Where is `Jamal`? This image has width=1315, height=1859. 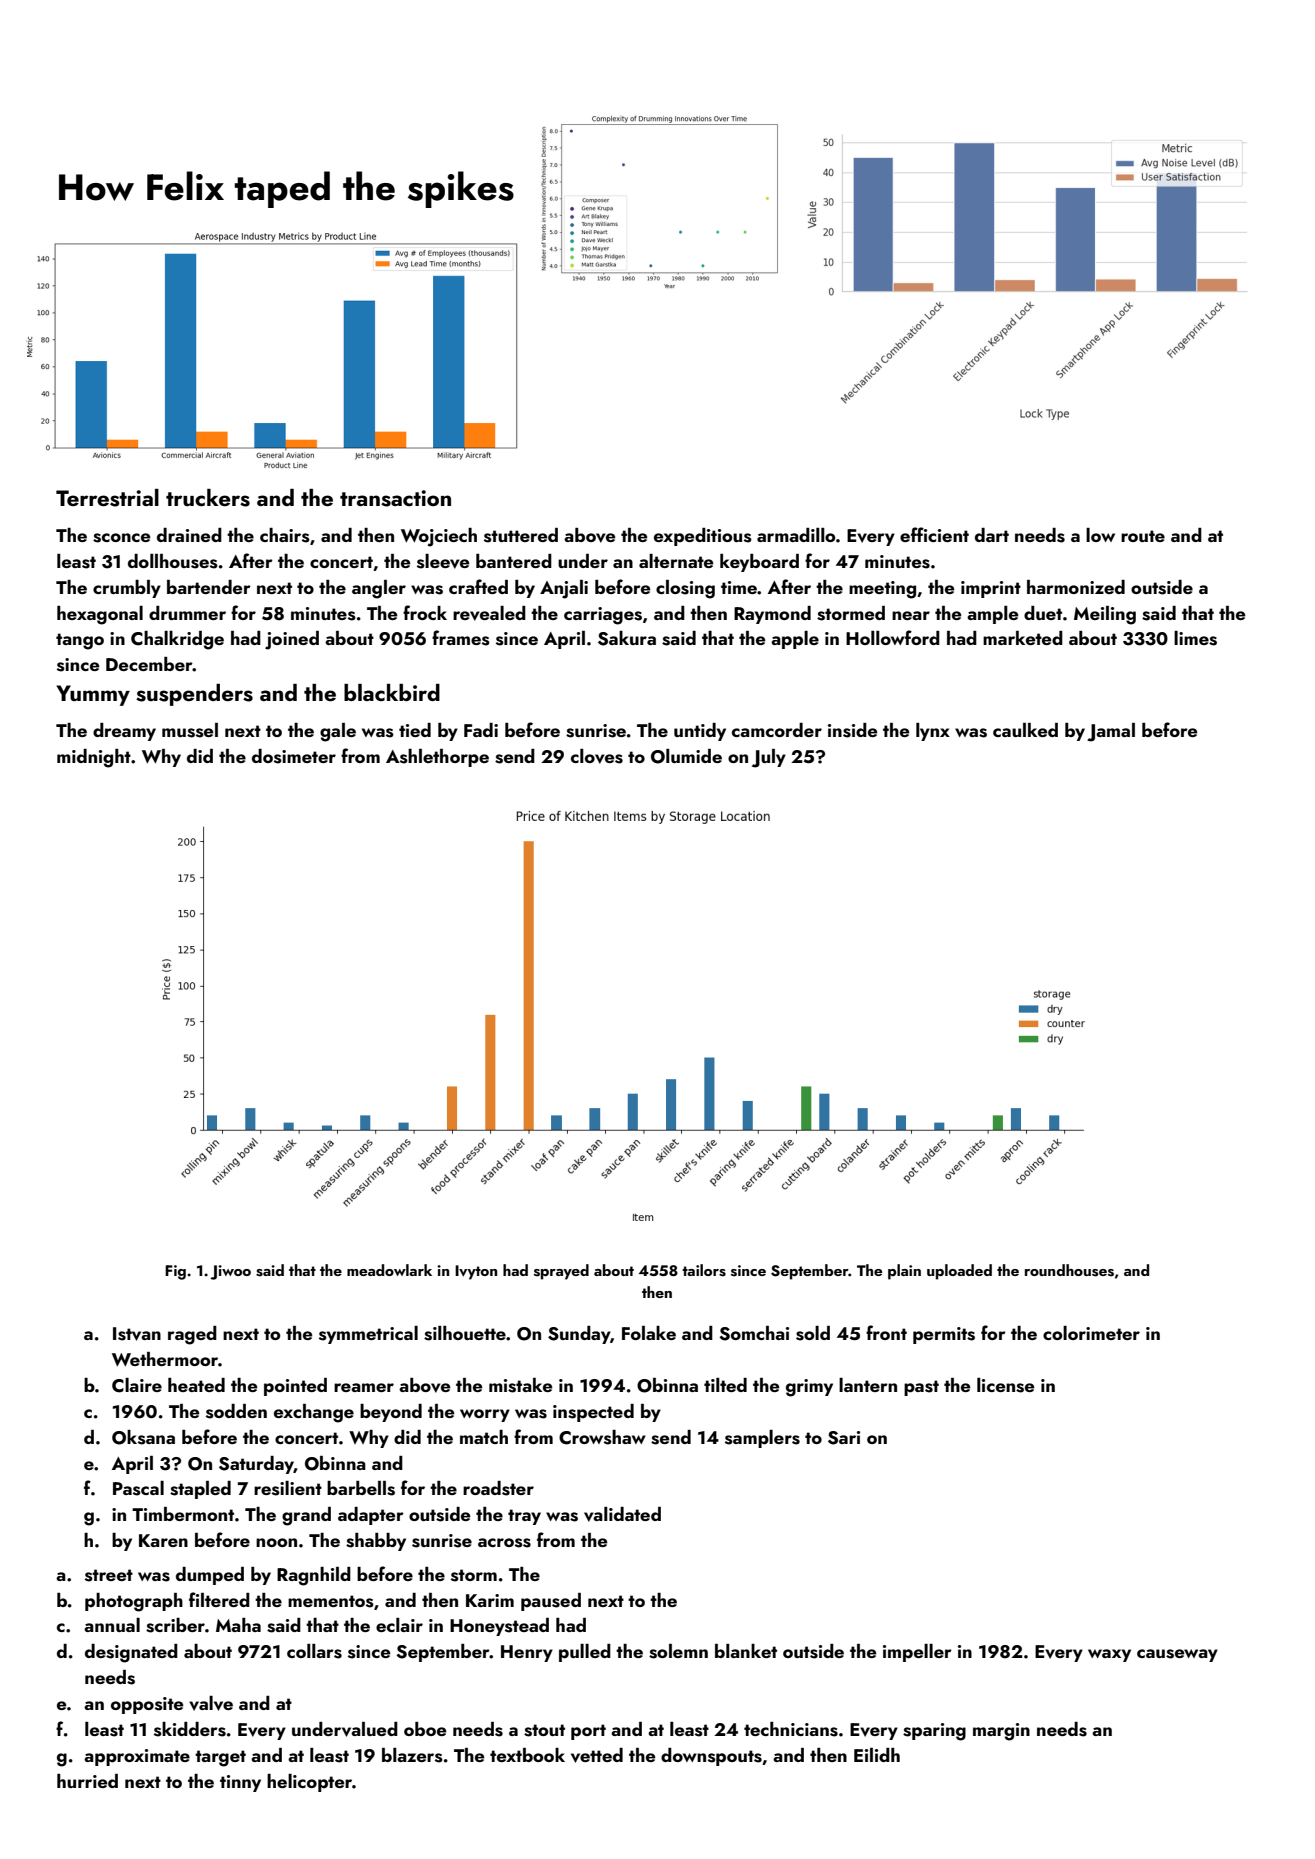 Jamal is located at coordinates (1111, 732).
